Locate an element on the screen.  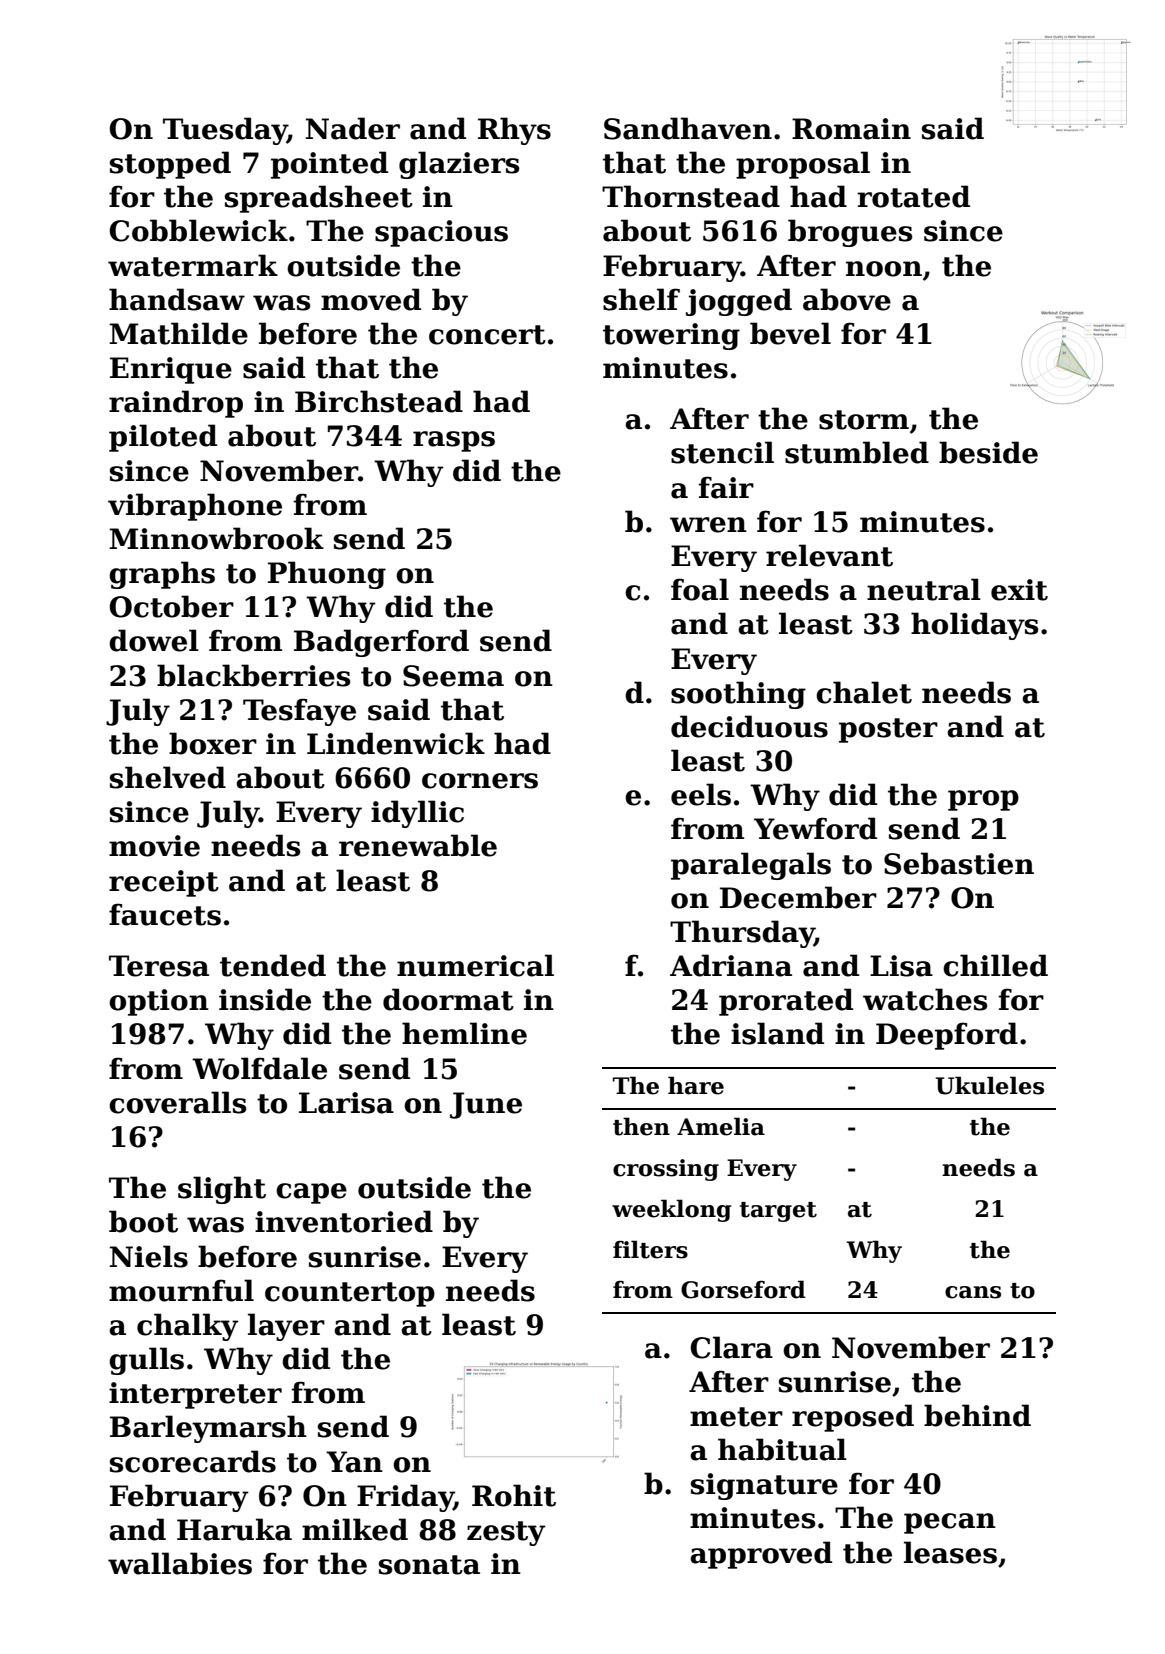
wallabies is located at coordinates (180, 1563).
